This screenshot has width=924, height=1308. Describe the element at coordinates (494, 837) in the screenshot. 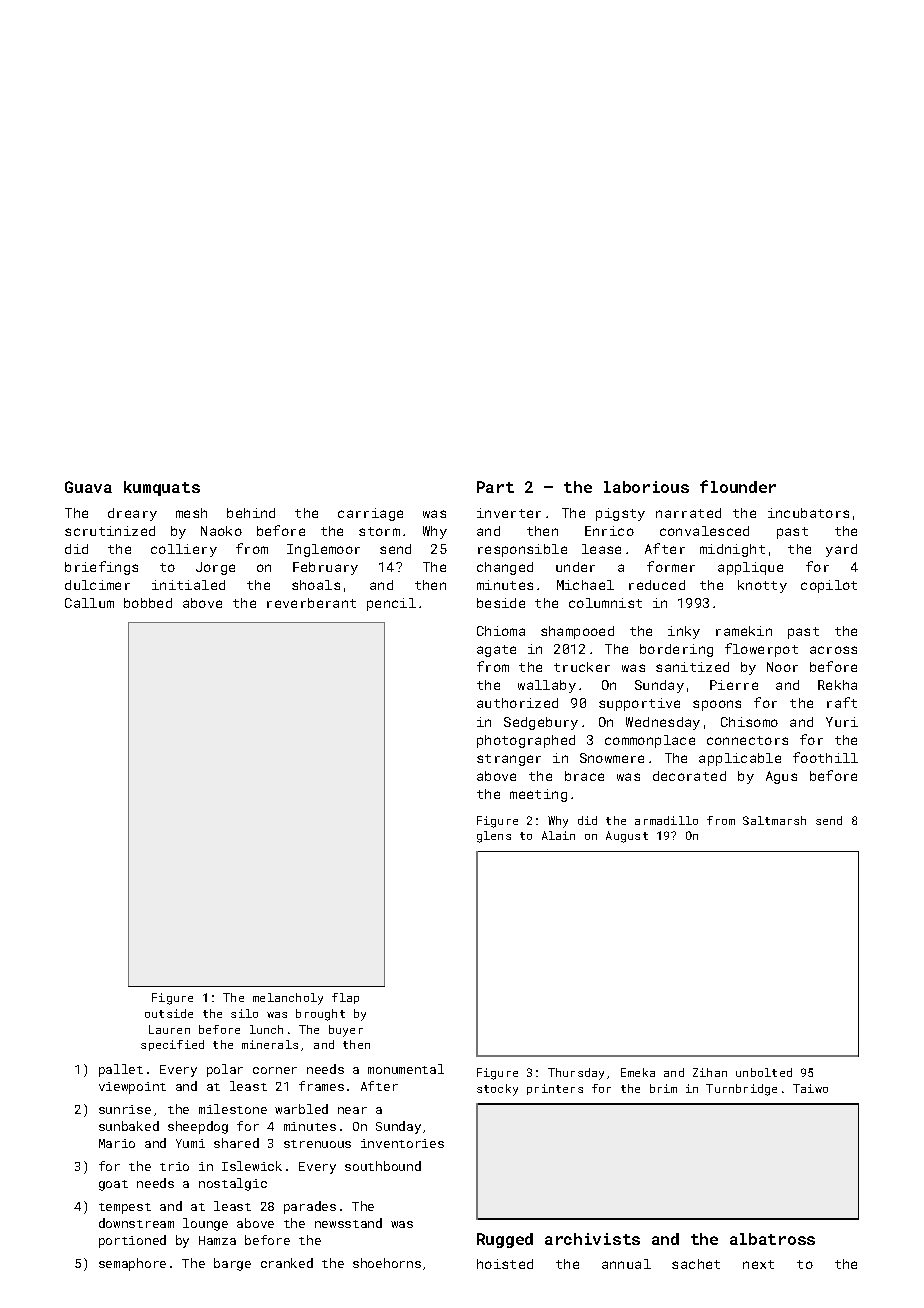

I see `glens` at that location.
